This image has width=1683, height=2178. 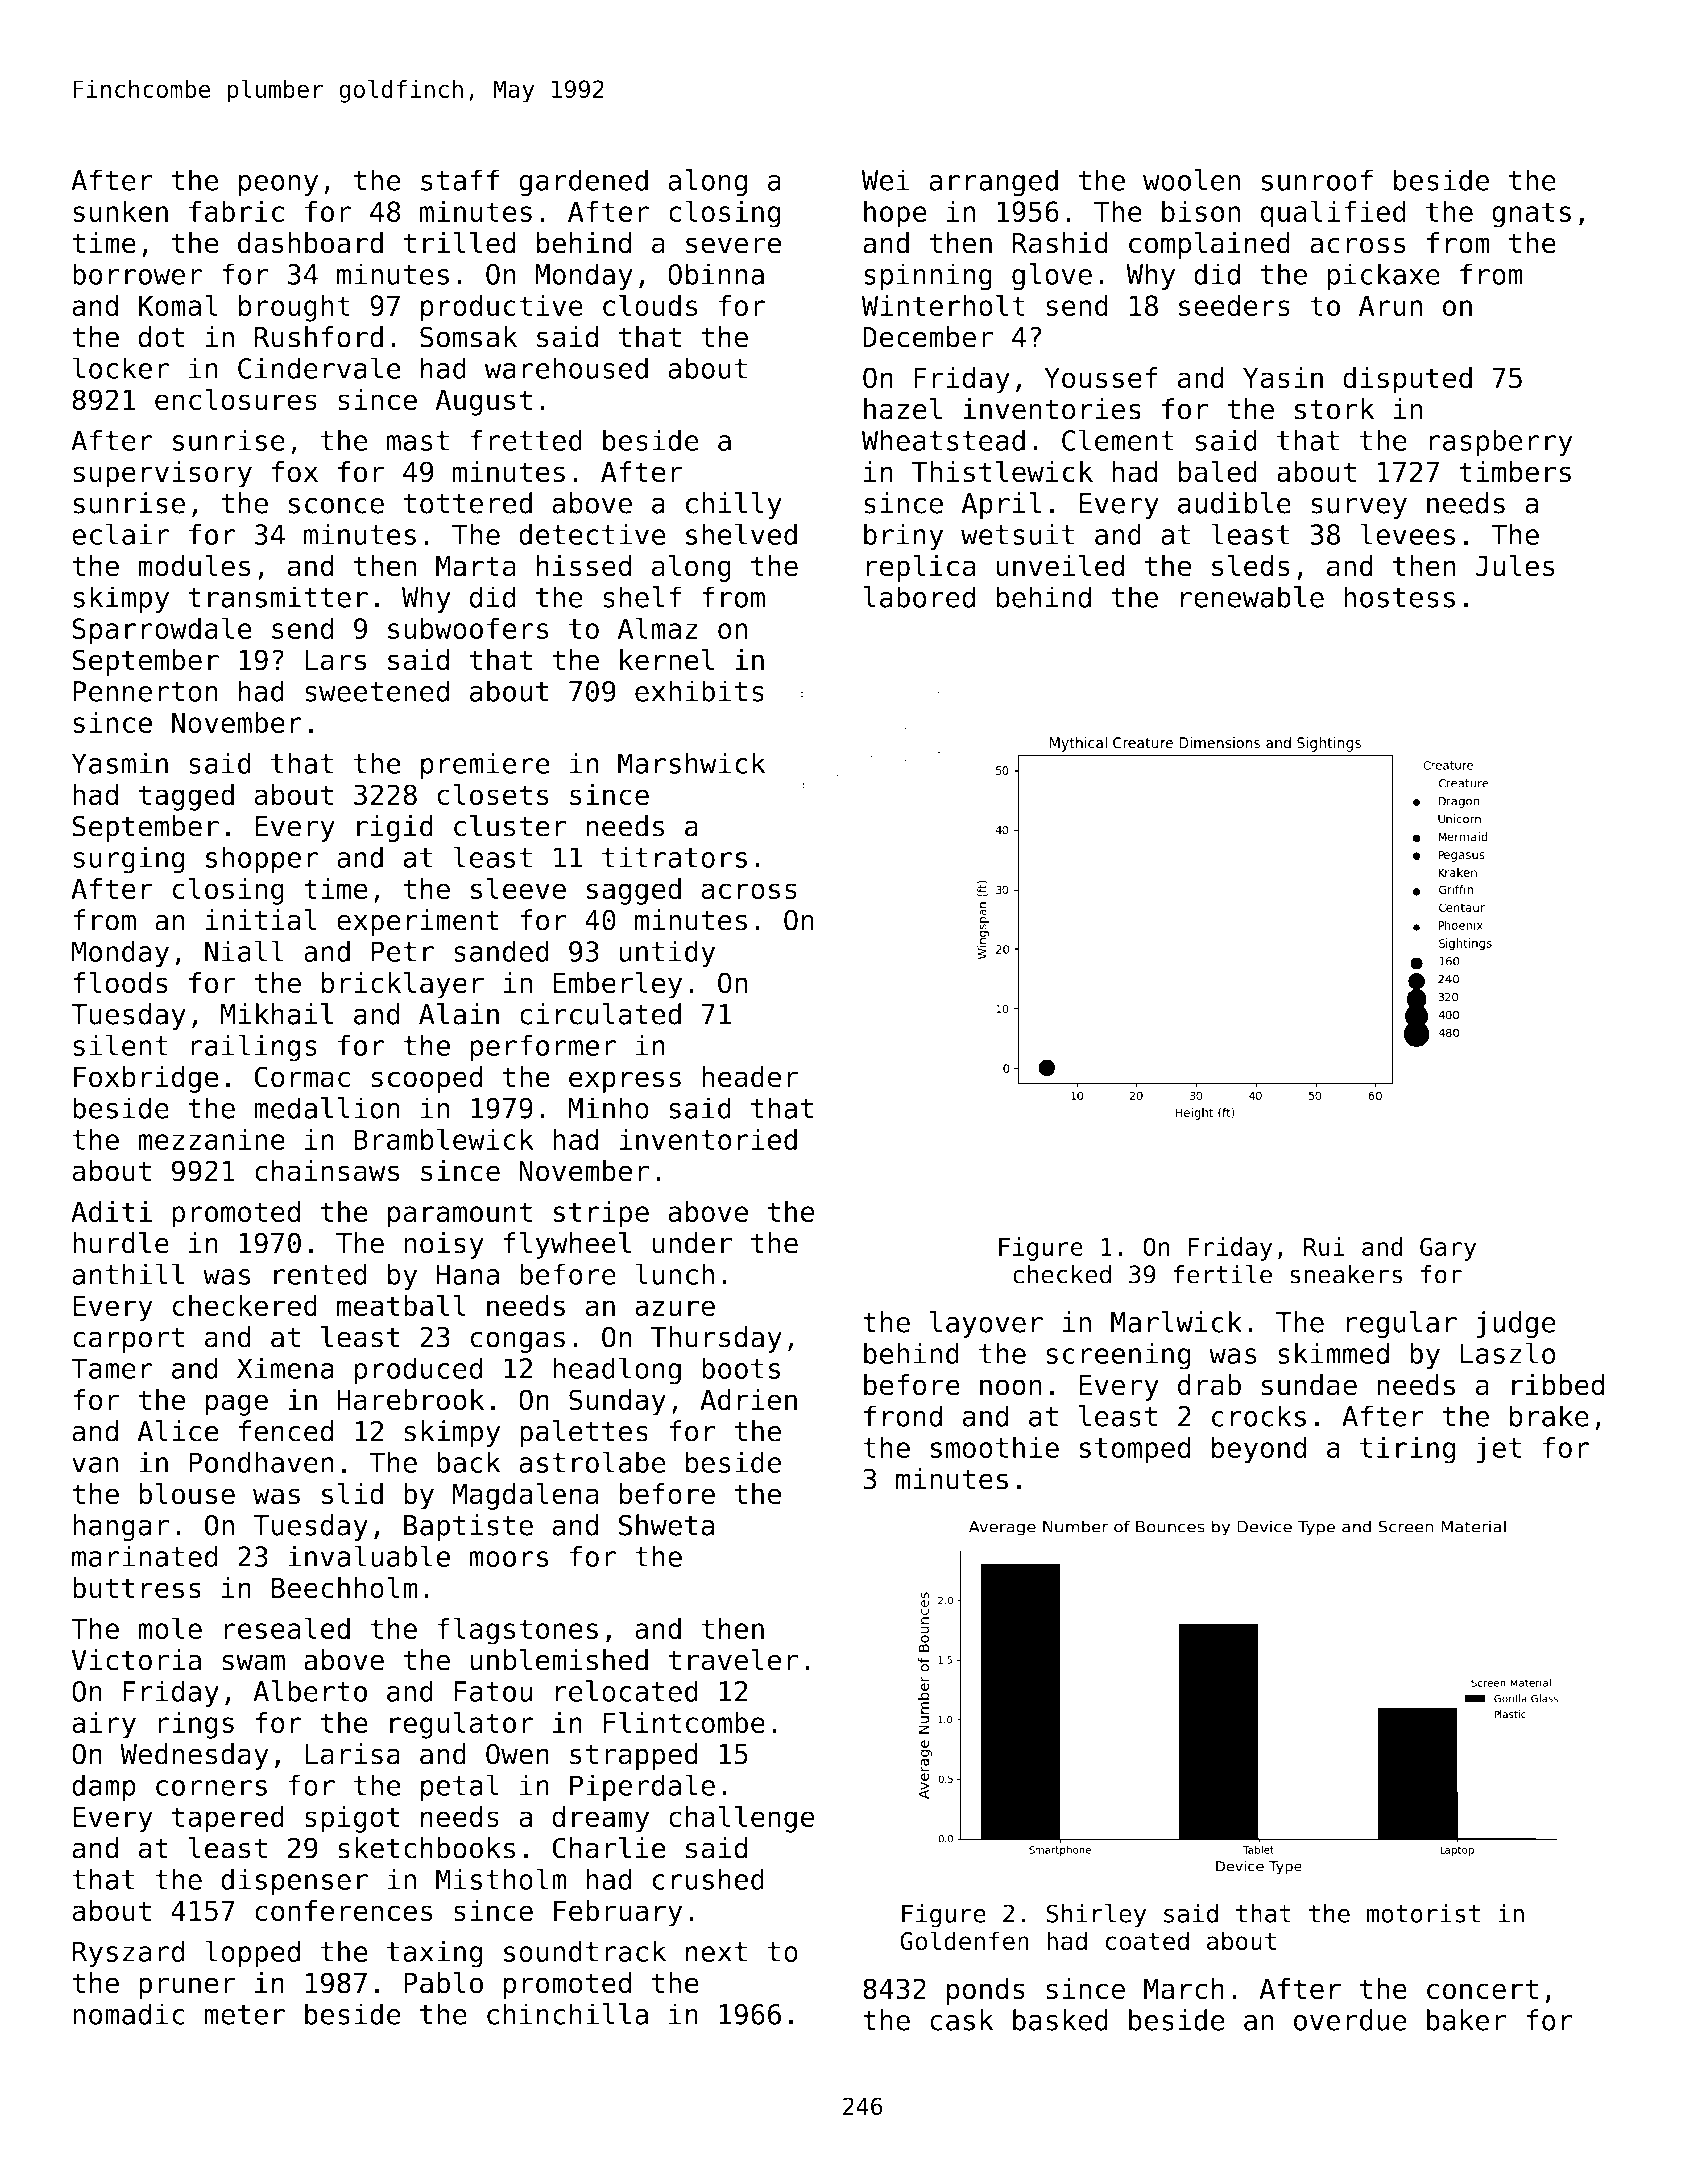 I want to click on labored, so click(x=919, y=597).
